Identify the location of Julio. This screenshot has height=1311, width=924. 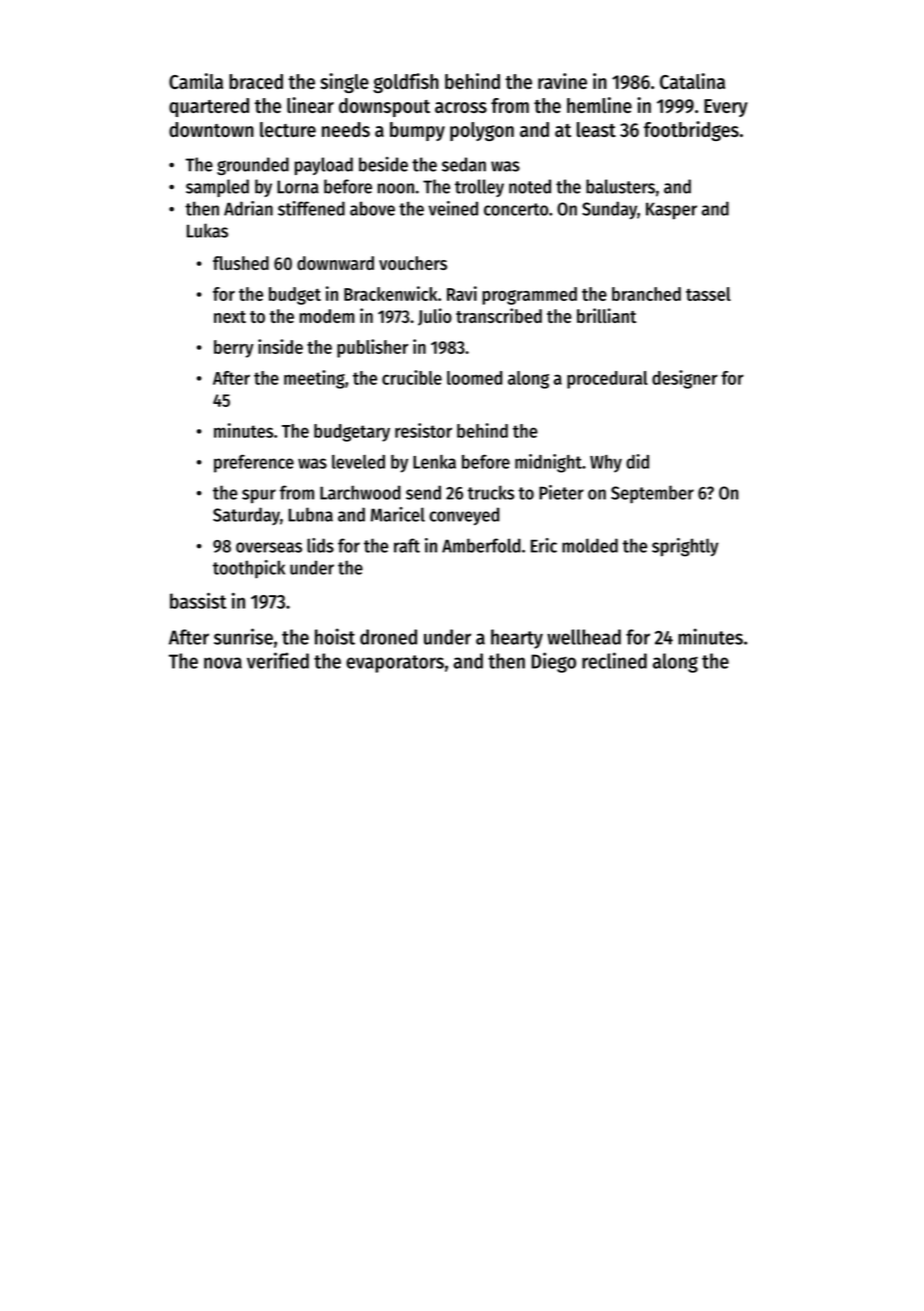
(435, 317).
